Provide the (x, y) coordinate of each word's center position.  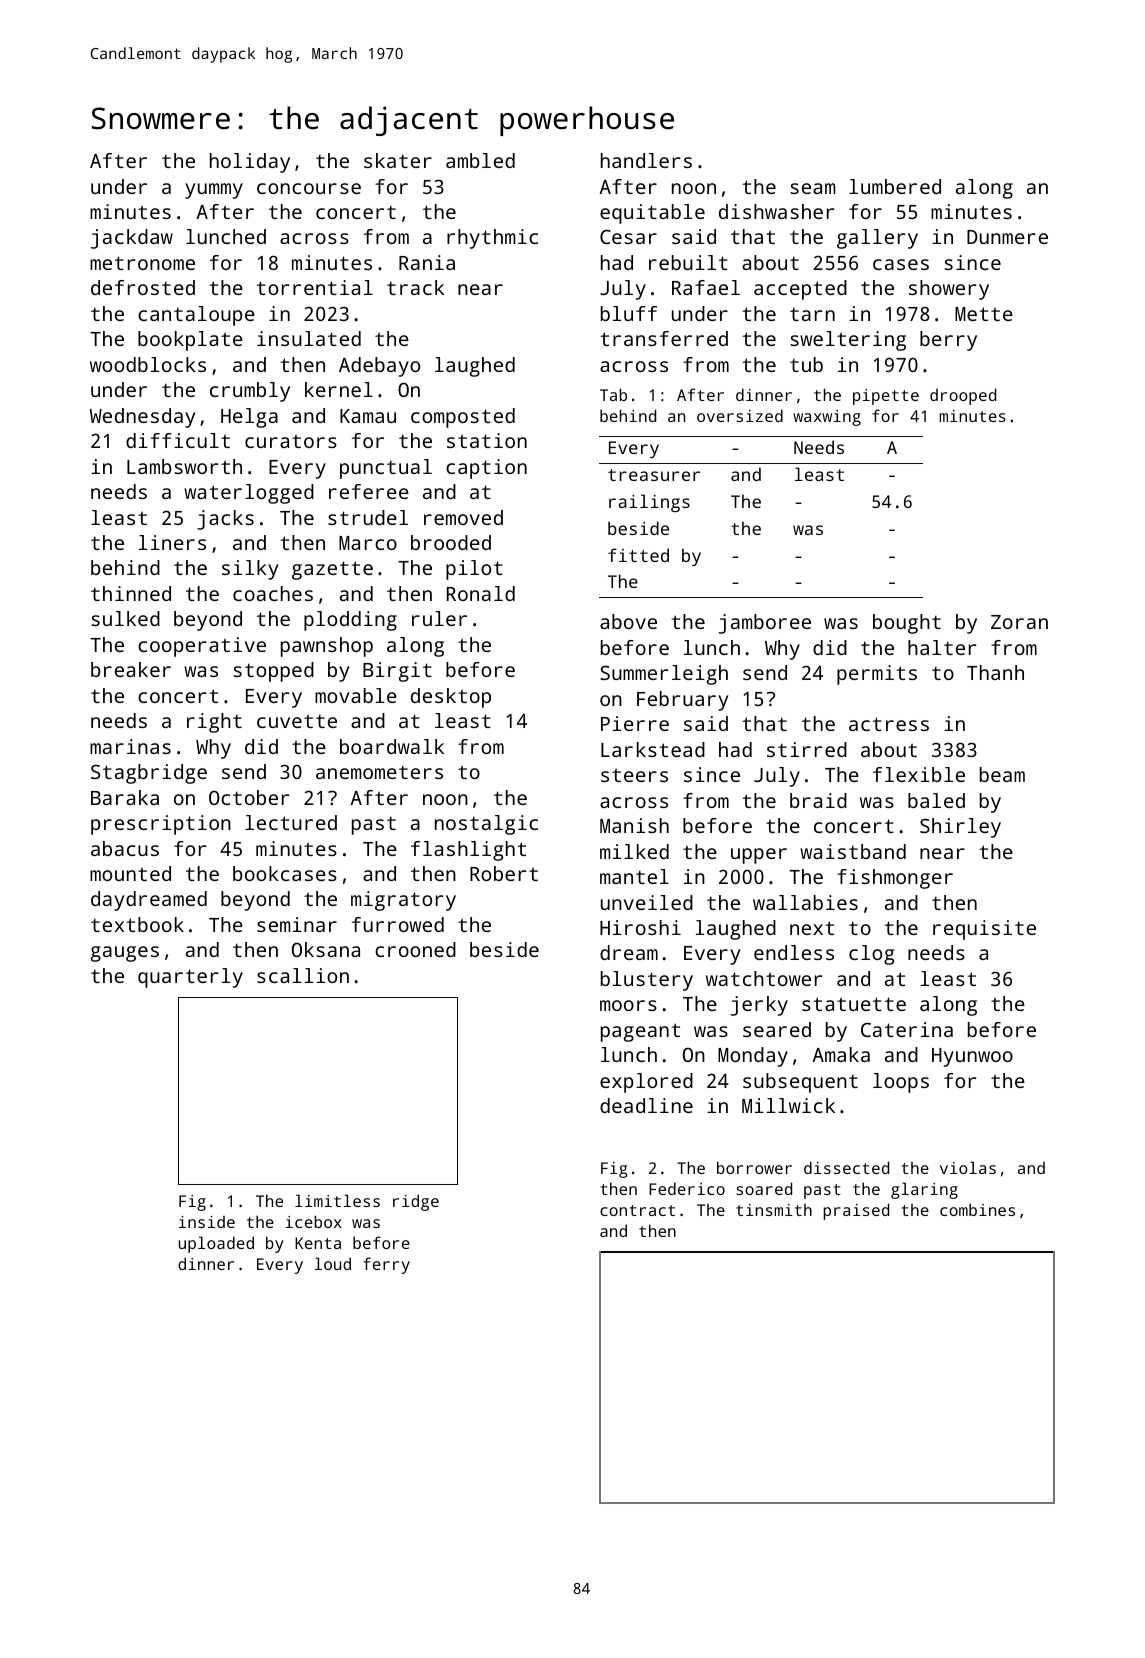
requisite (984, 930)
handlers (646, 160)
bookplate (190, 341)
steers (634, 775)
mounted (130, 873)
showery (949, 290)
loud (333, 1263)
